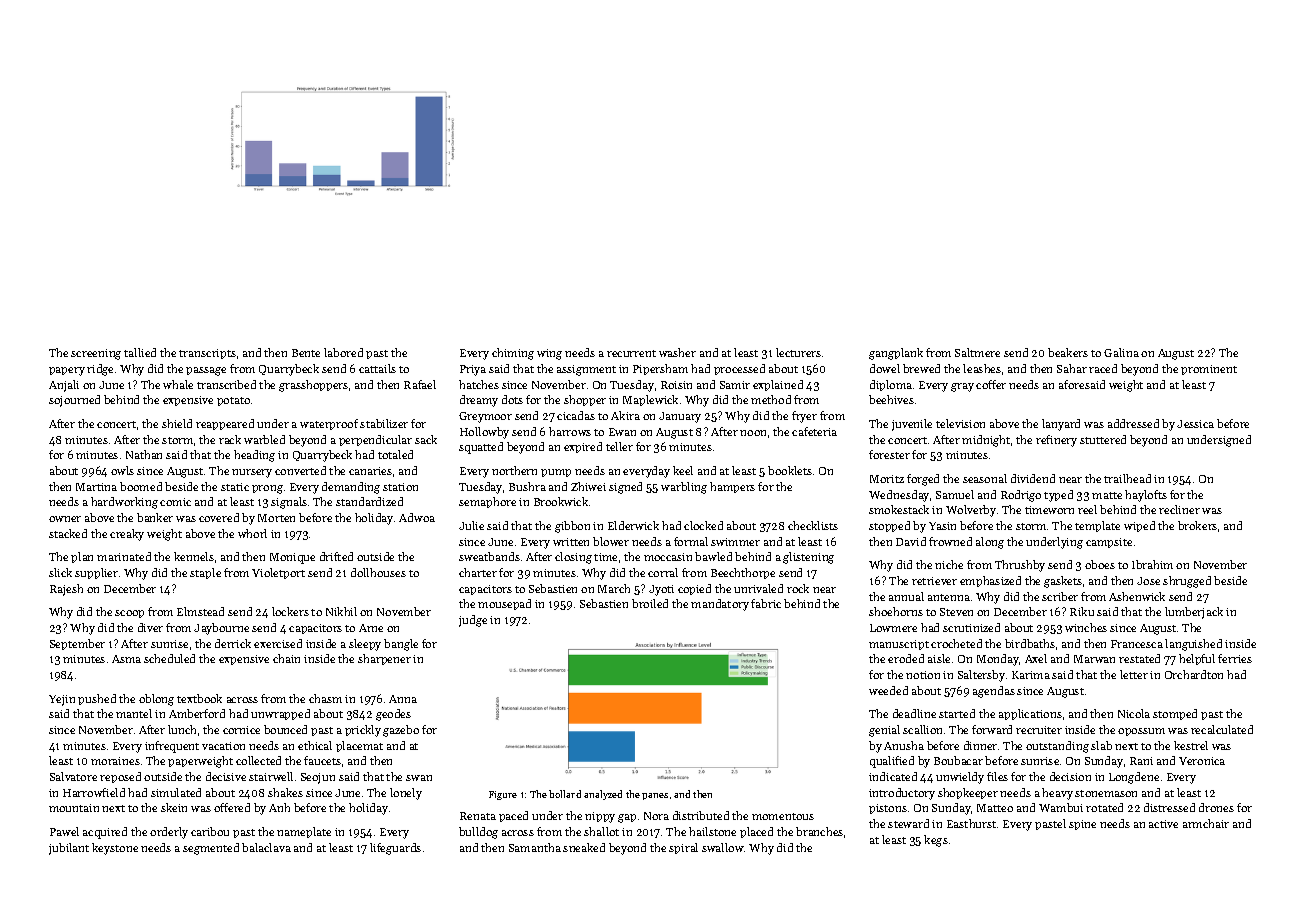  What do you see at coordinates (230, 439) in the page?
I see `rack` at bounding box center [230, 439].
